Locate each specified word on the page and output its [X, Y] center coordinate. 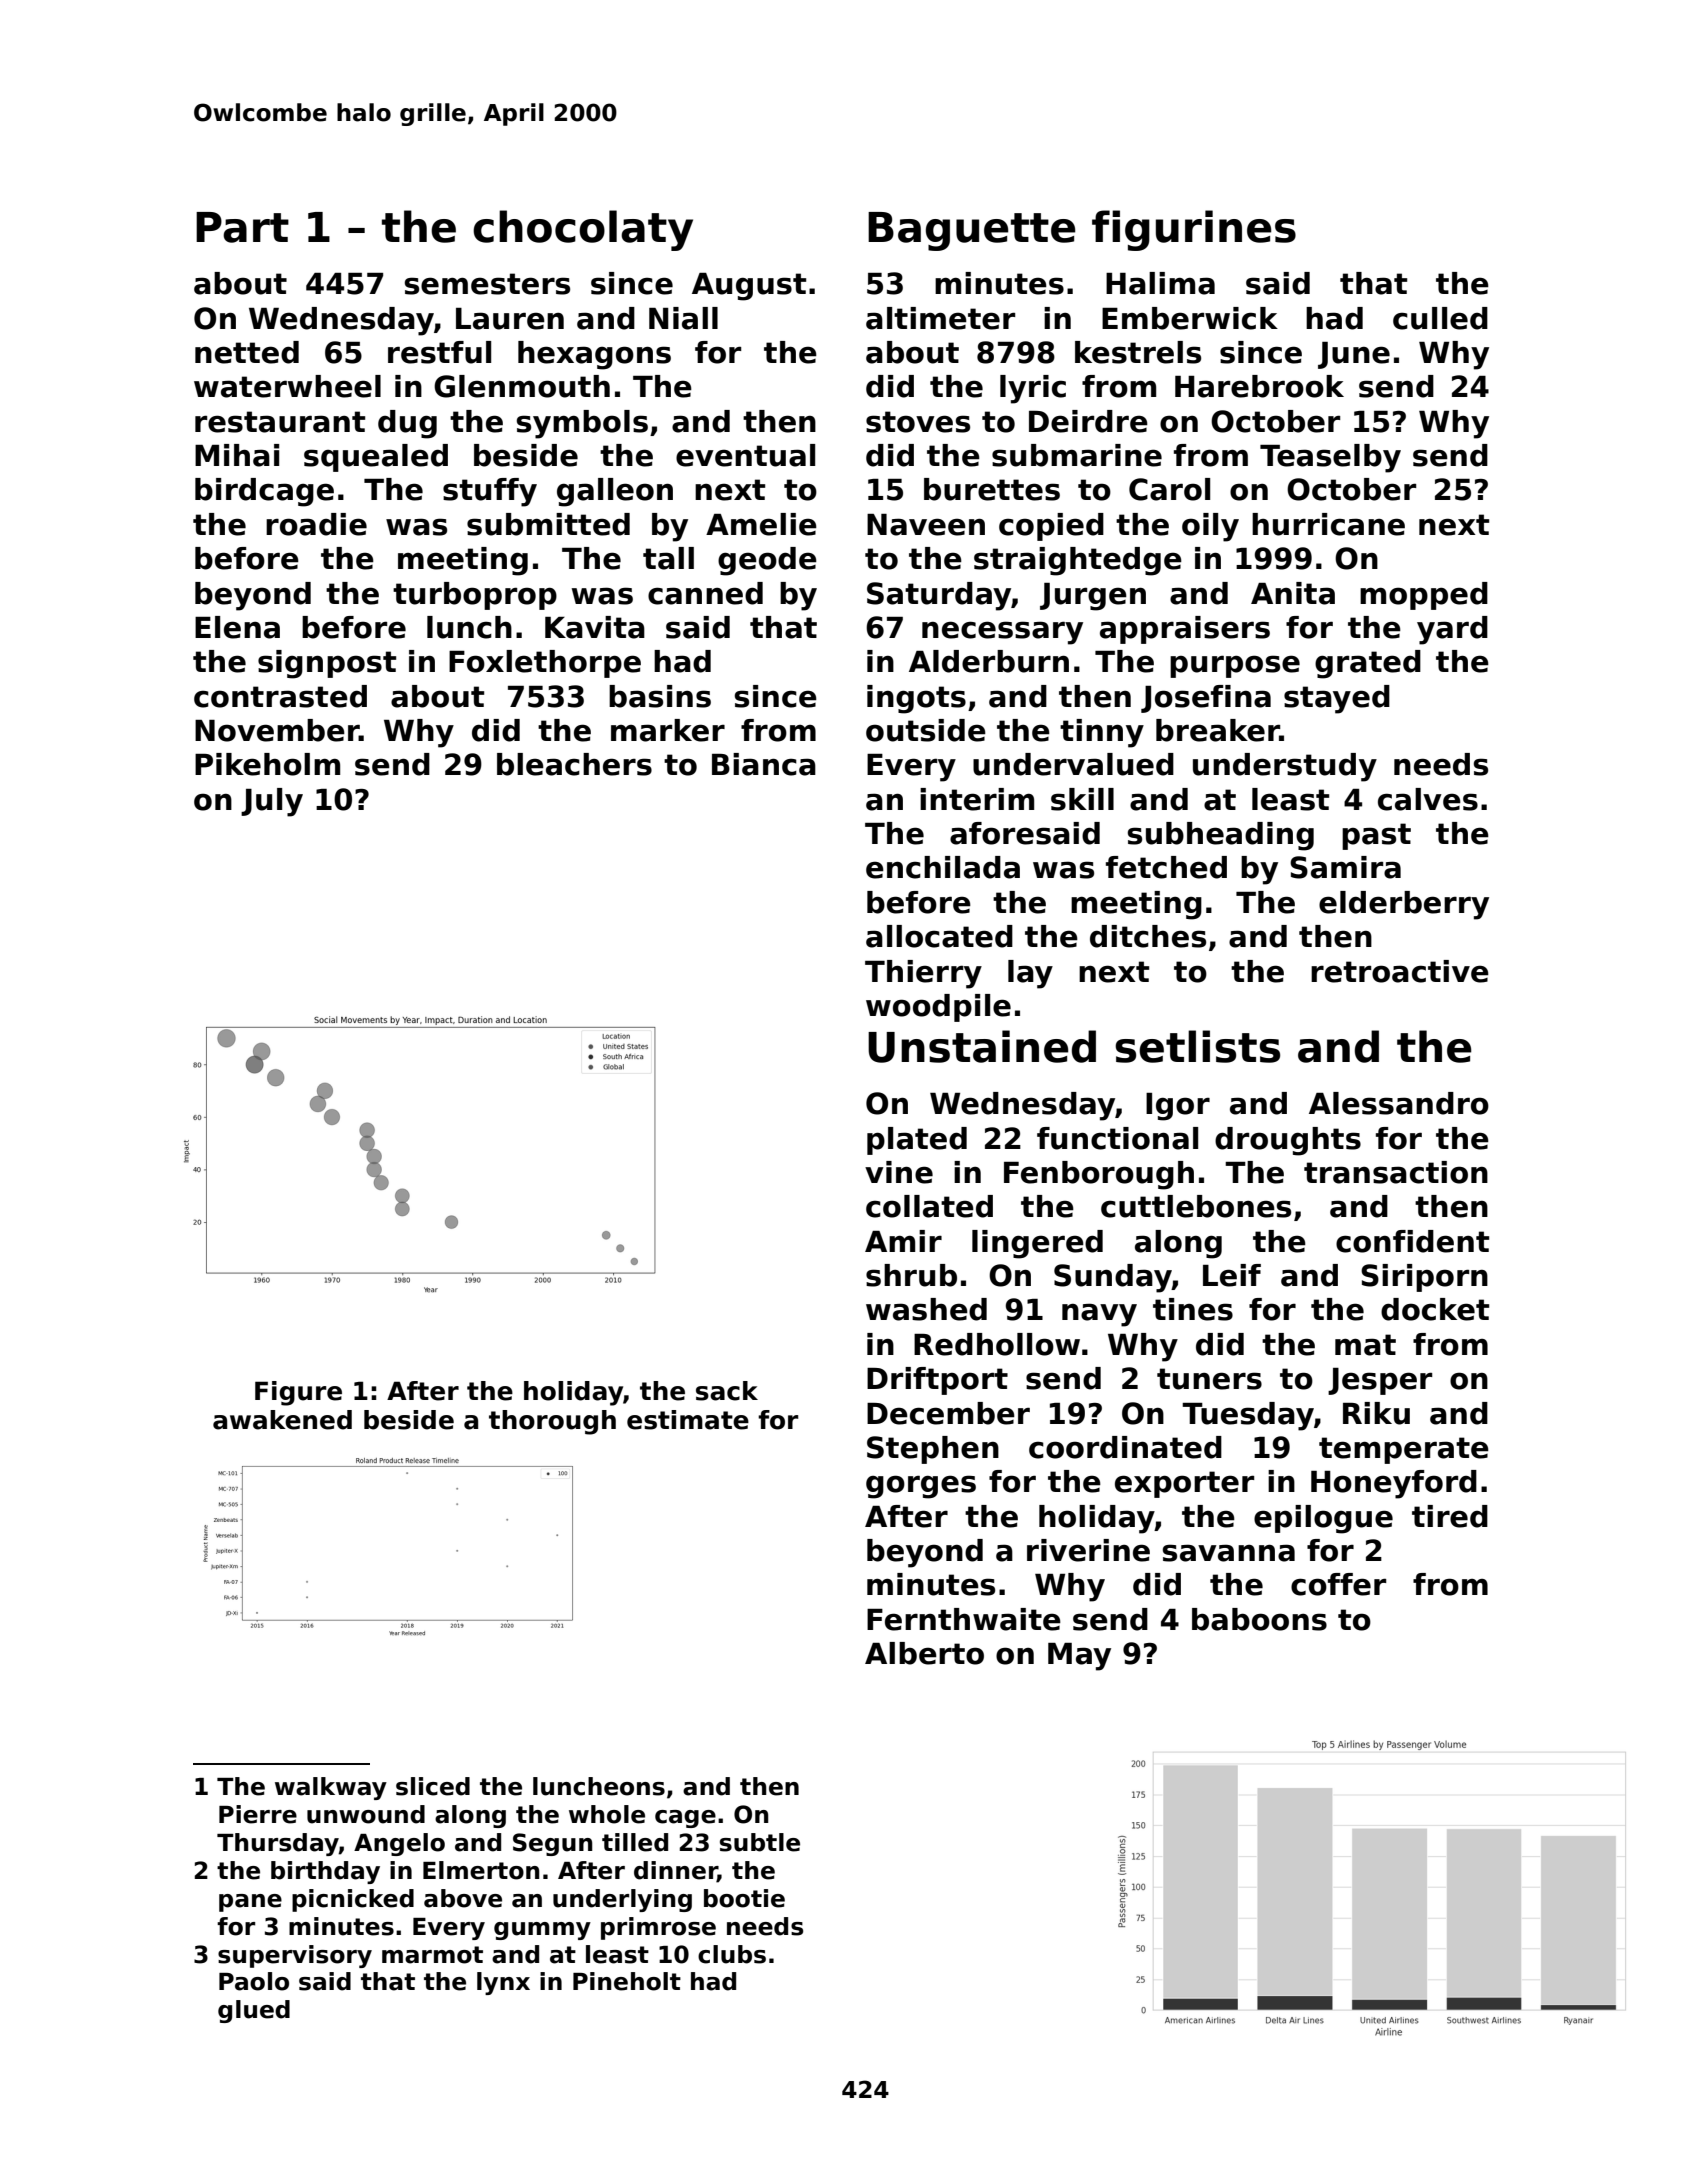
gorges [921, 1487]
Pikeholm [267, 764]
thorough [552, 1422]
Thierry [923, 974]
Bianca [764, 764]
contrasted [280, 696]
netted [247, 352]
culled [1440, 318]
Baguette [972, 231]
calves [1428, 799]
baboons [1259, 1619]
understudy [1285, 767]
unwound [366, 1814]
